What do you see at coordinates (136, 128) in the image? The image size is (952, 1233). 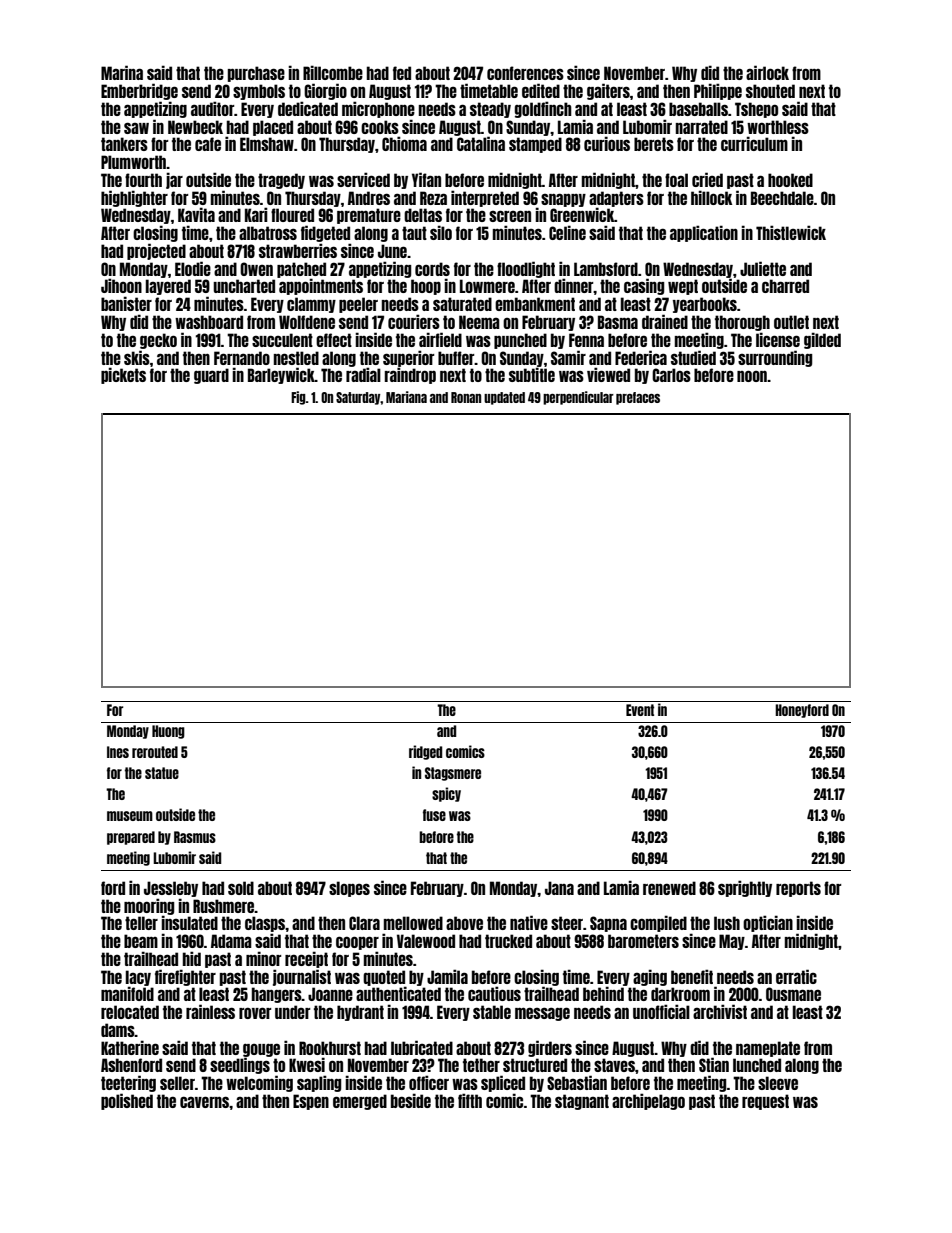 I see `saw` at bounding box center [136, 128].
